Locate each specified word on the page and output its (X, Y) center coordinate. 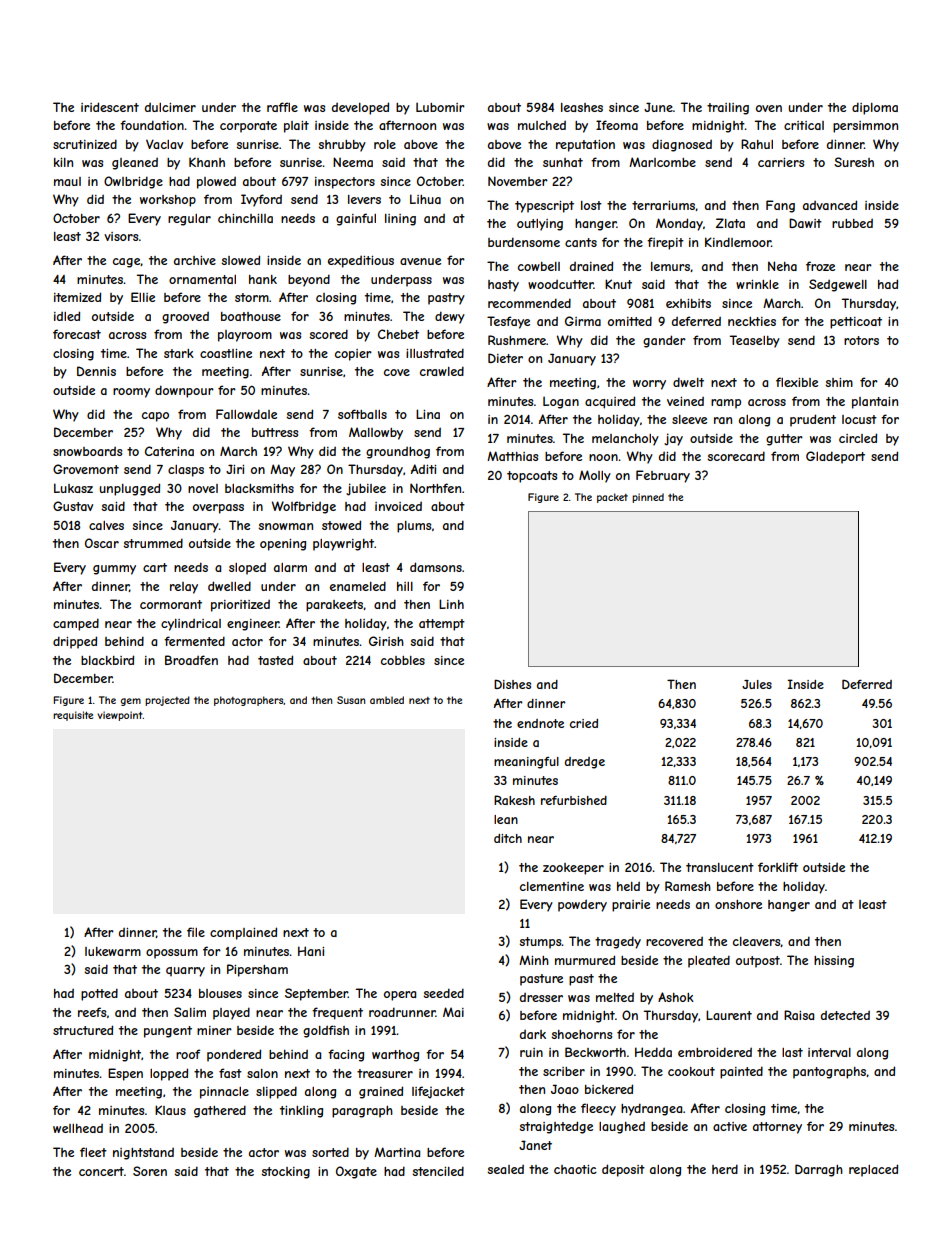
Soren (150, 1171)
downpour (184, 391)
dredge (585, 763)
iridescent (110, 107)
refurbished (574, 800)
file (196, 932)
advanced (830, 205)
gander (664, 341)
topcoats (532, 477)
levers (364, 199)
